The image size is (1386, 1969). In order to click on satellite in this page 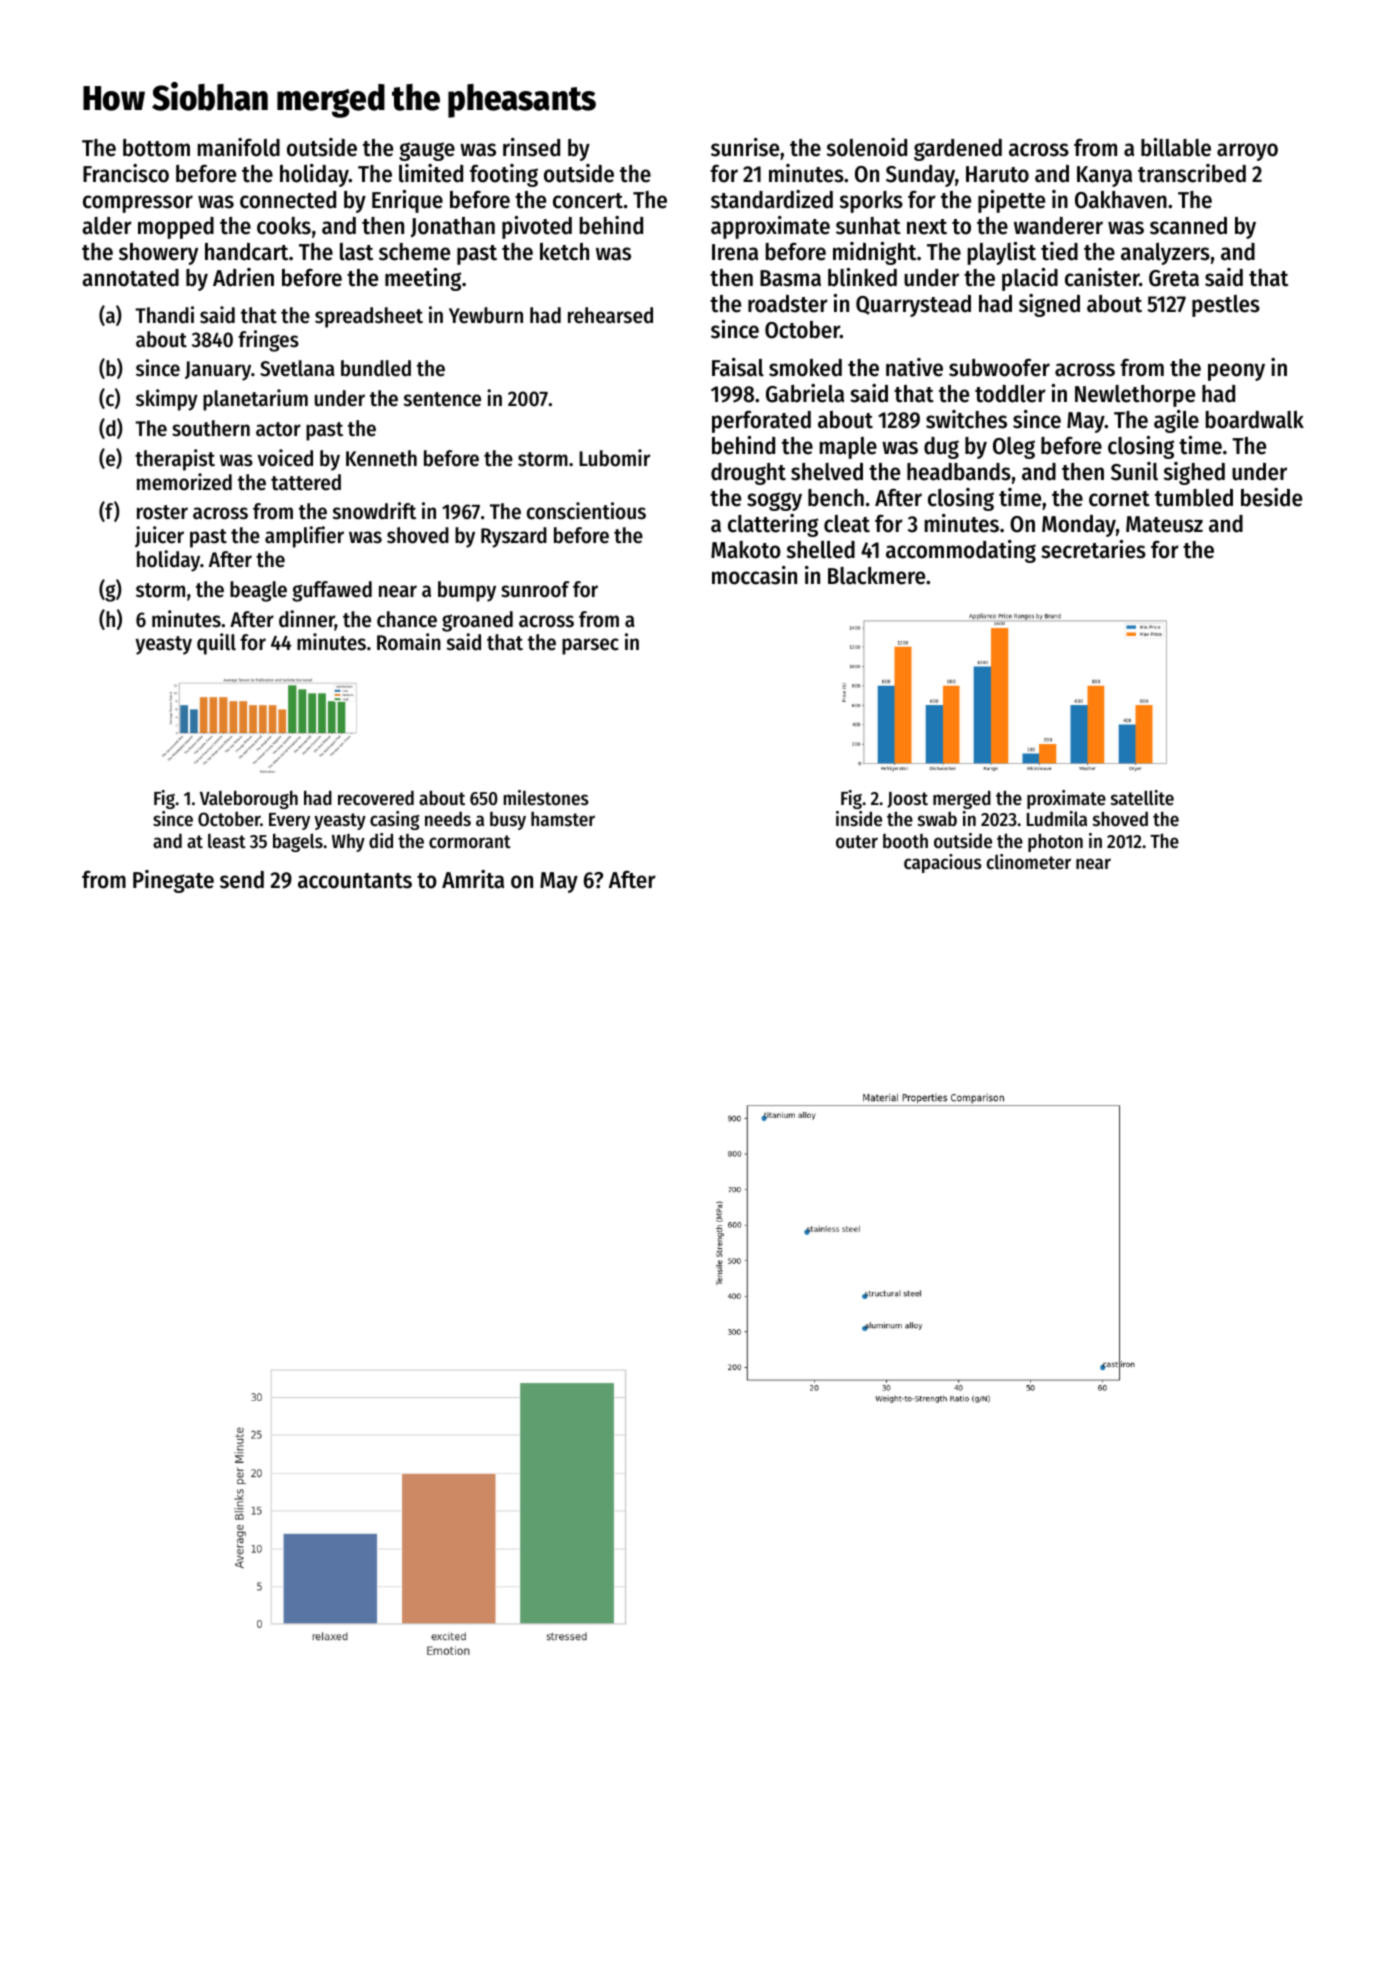, I will do `click(1142, 797)`.
